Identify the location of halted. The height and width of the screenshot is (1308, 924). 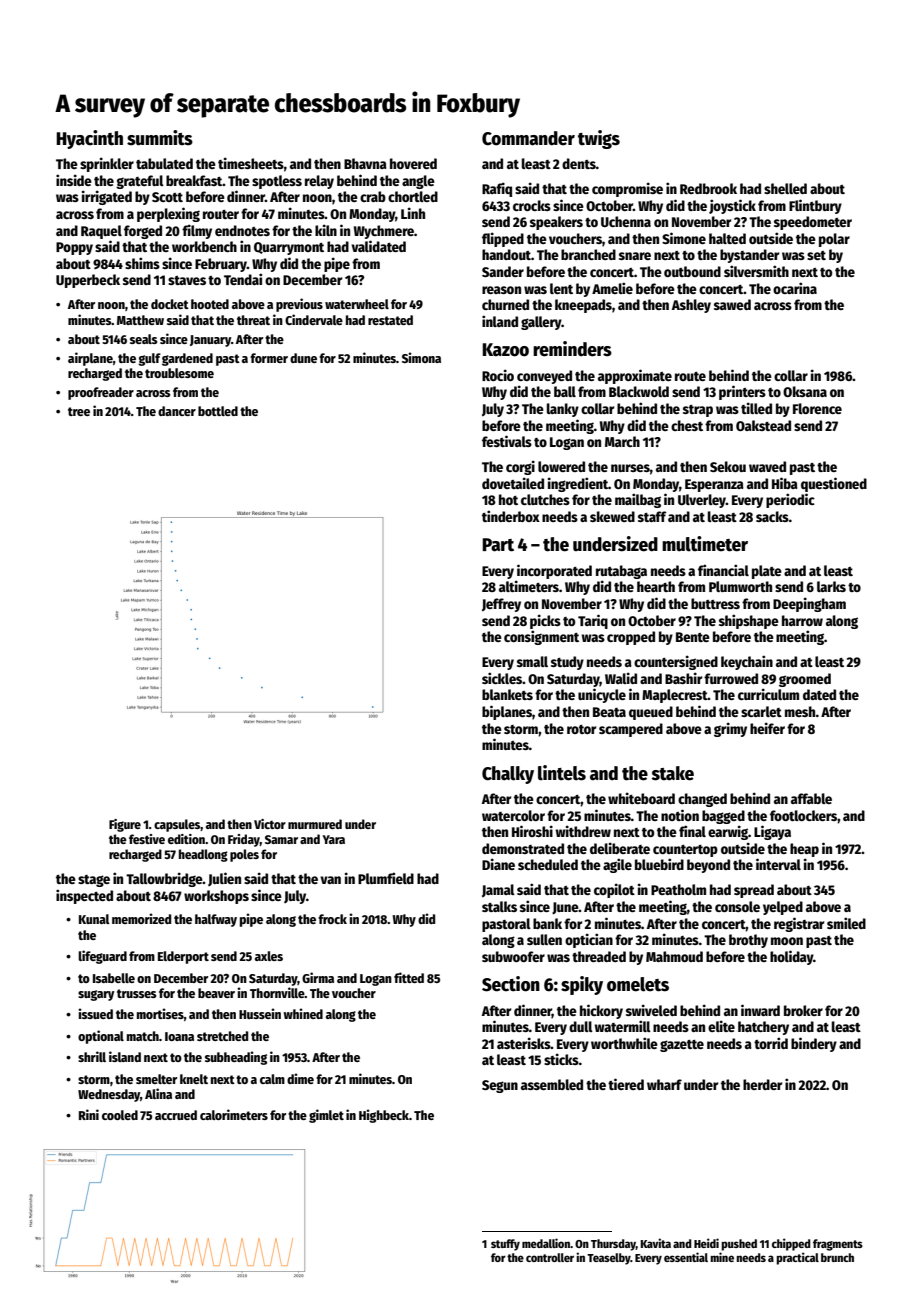
(727, 238).
